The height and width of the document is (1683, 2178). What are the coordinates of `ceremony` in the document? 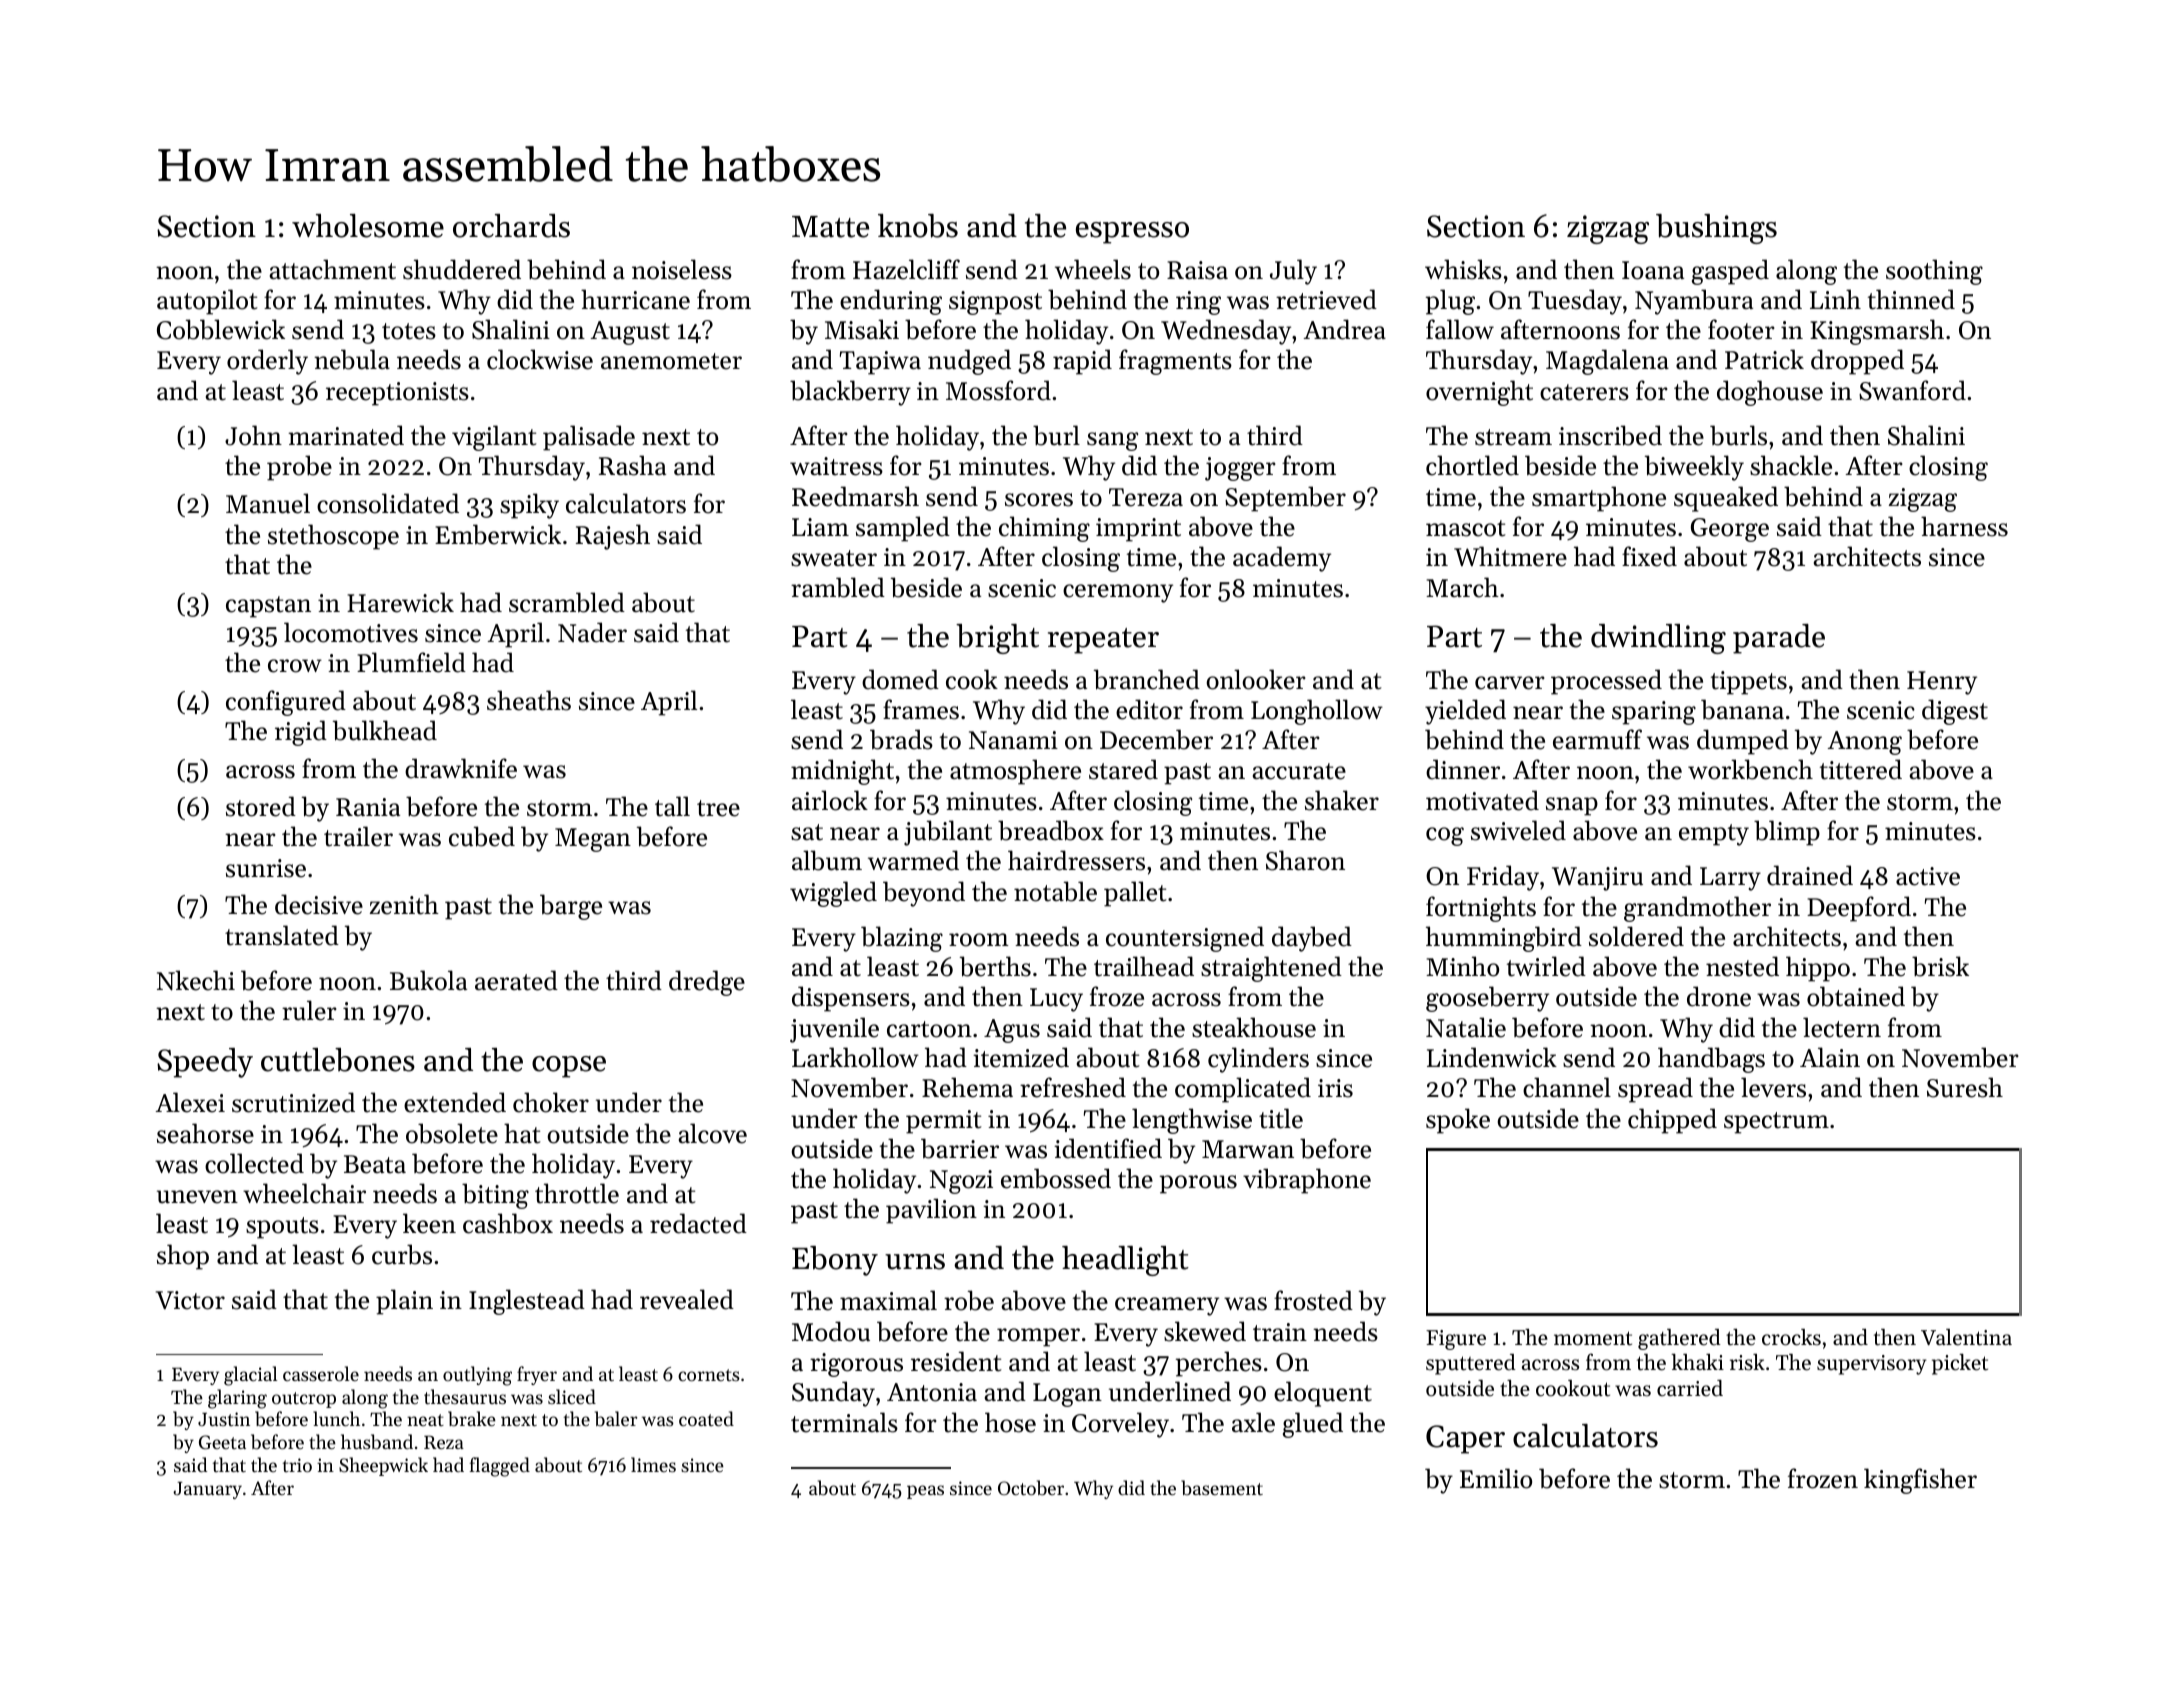 It's located at (1118, 593).
